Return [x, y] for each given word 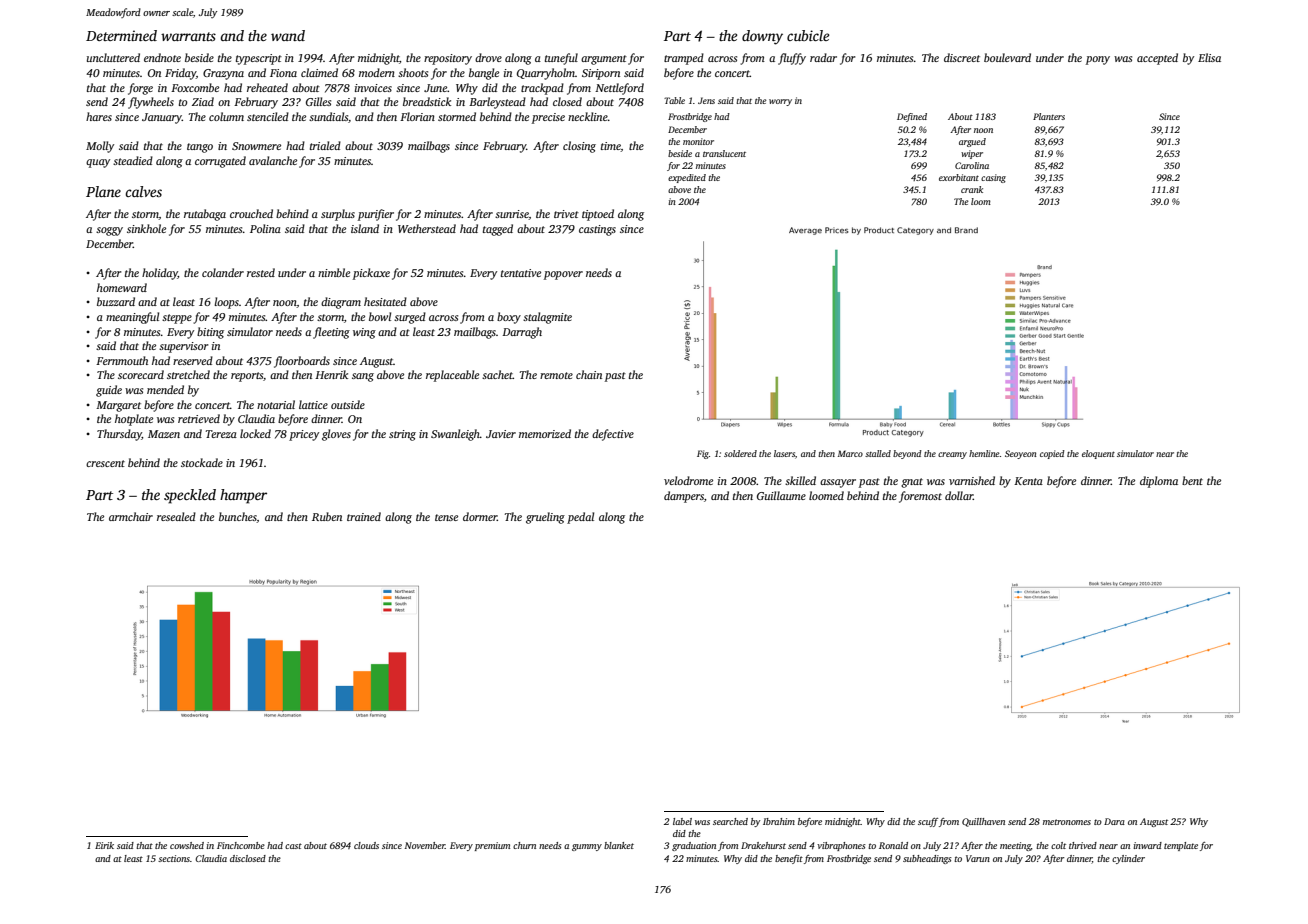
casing [993, 178]
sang [363, 377]
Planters [1049, 116]
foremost [920, 497]
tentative [521, 273]
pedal [580, 518]
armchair [131, 516]
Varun [978, 858]
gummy [587, 847]
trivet [566, 214]
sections [174, 858]
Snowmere [256, 146]
